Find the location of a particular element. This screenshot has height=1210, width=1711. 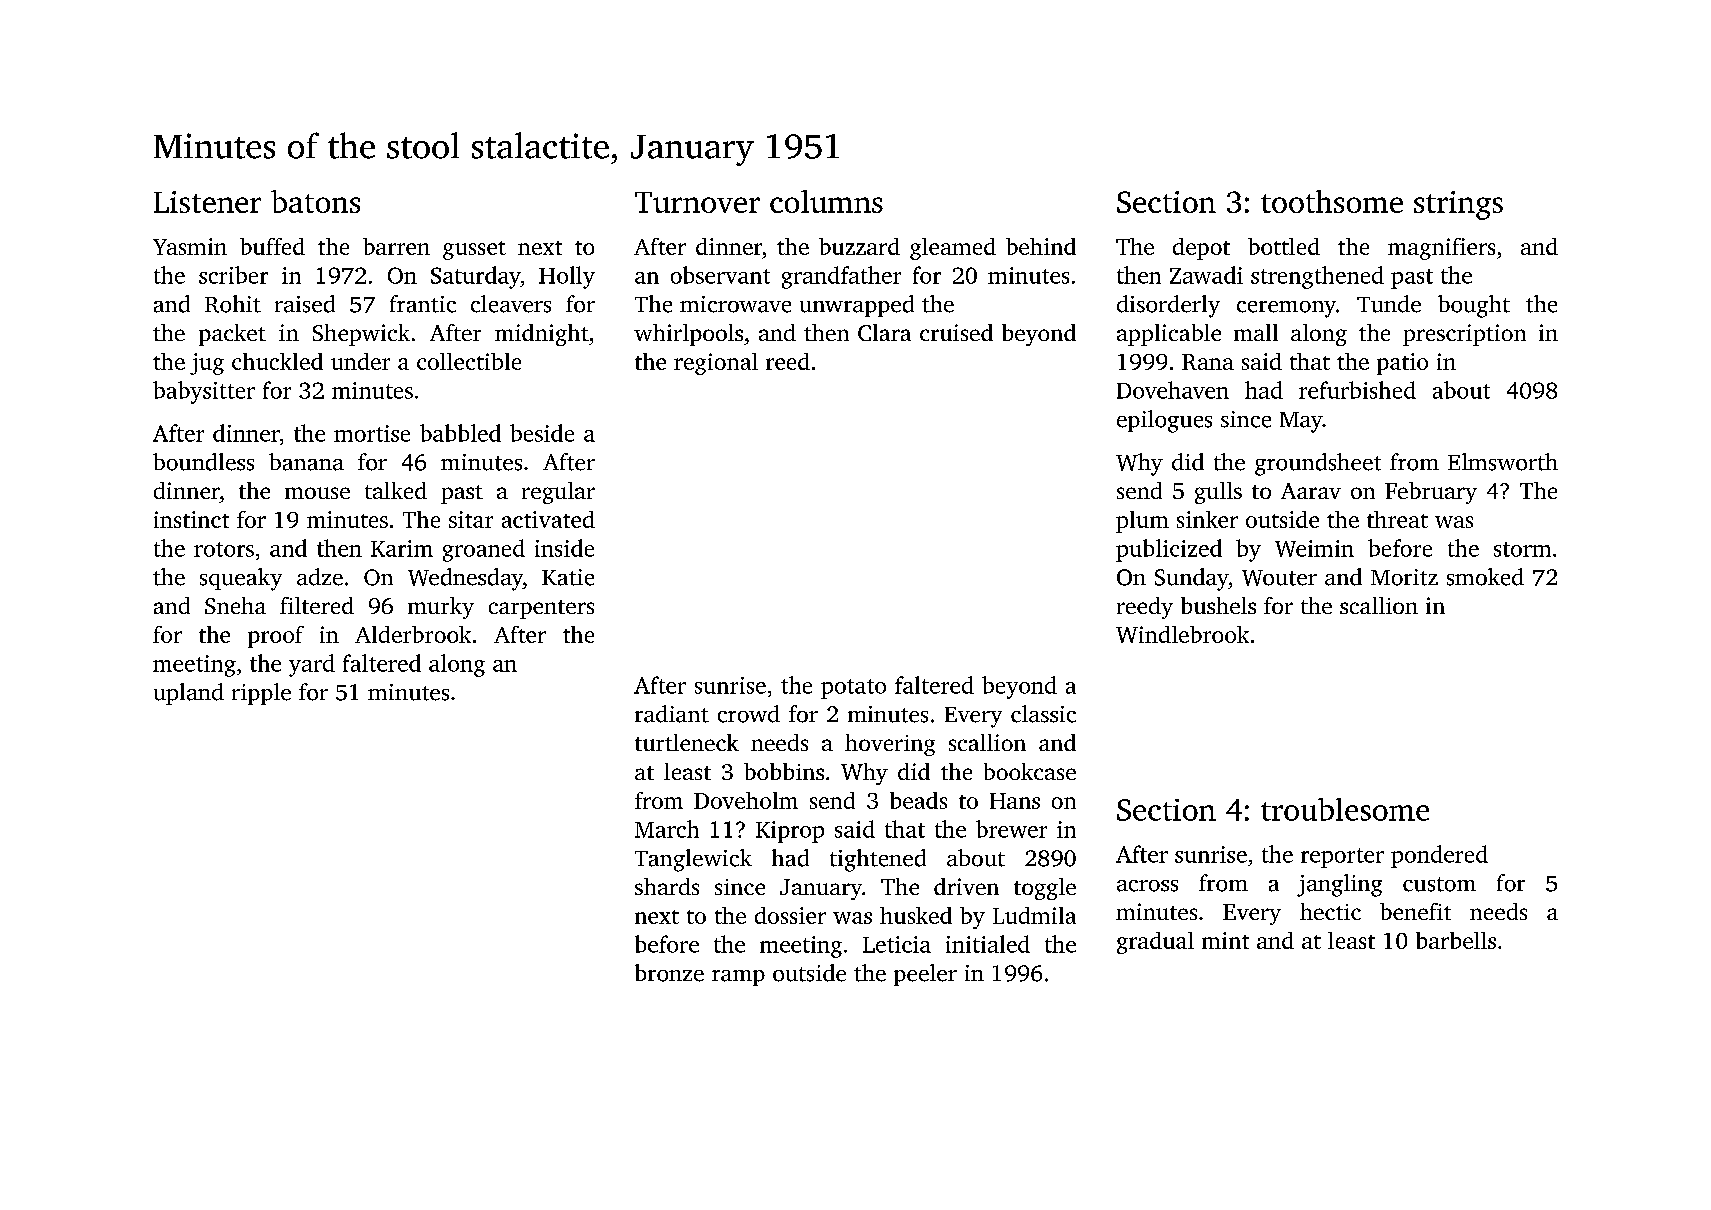

classic is located at coordinates (1043, 714).
